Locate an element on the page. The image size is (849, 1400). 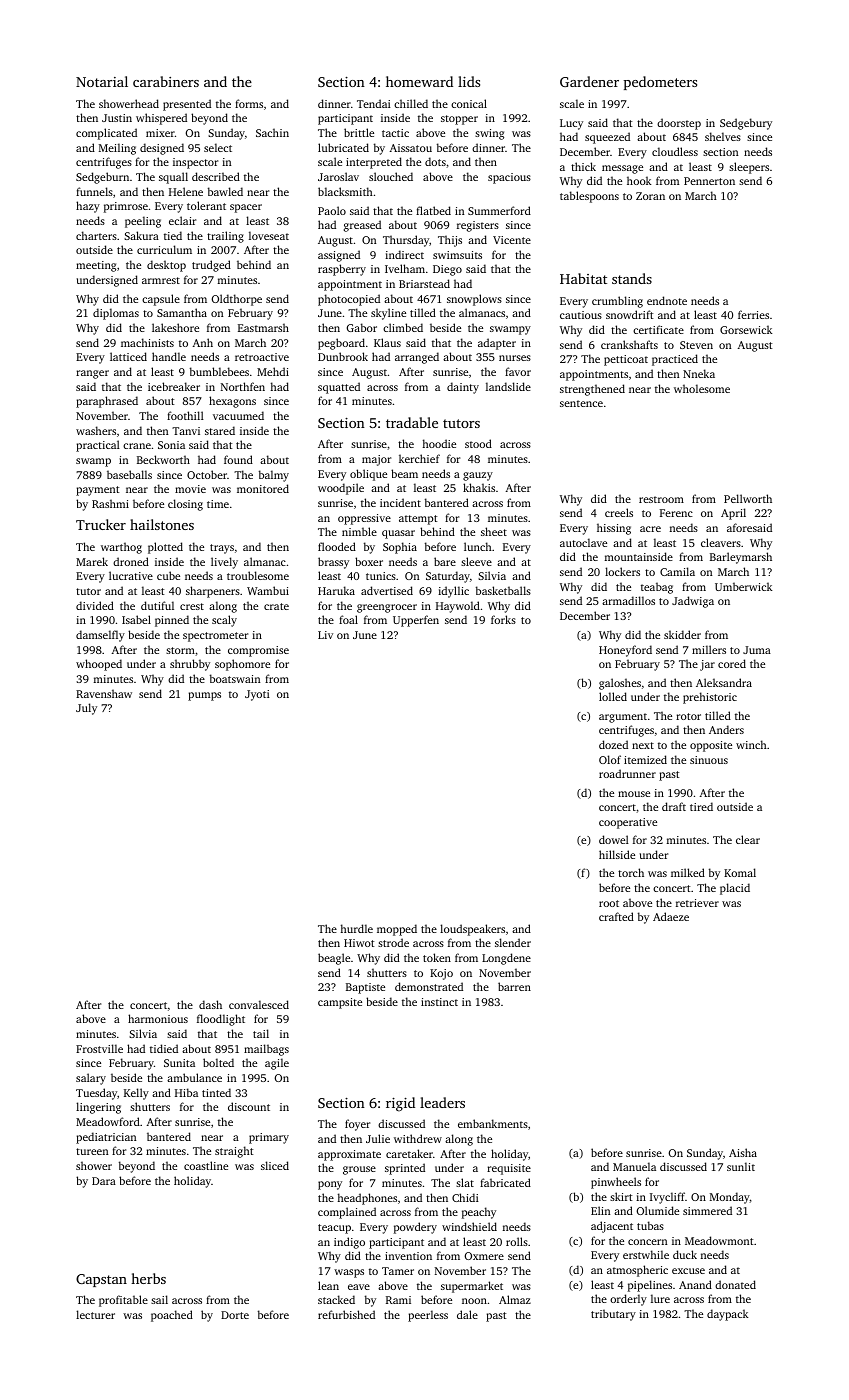
Frostville is located at coordinates (99, 1048).
